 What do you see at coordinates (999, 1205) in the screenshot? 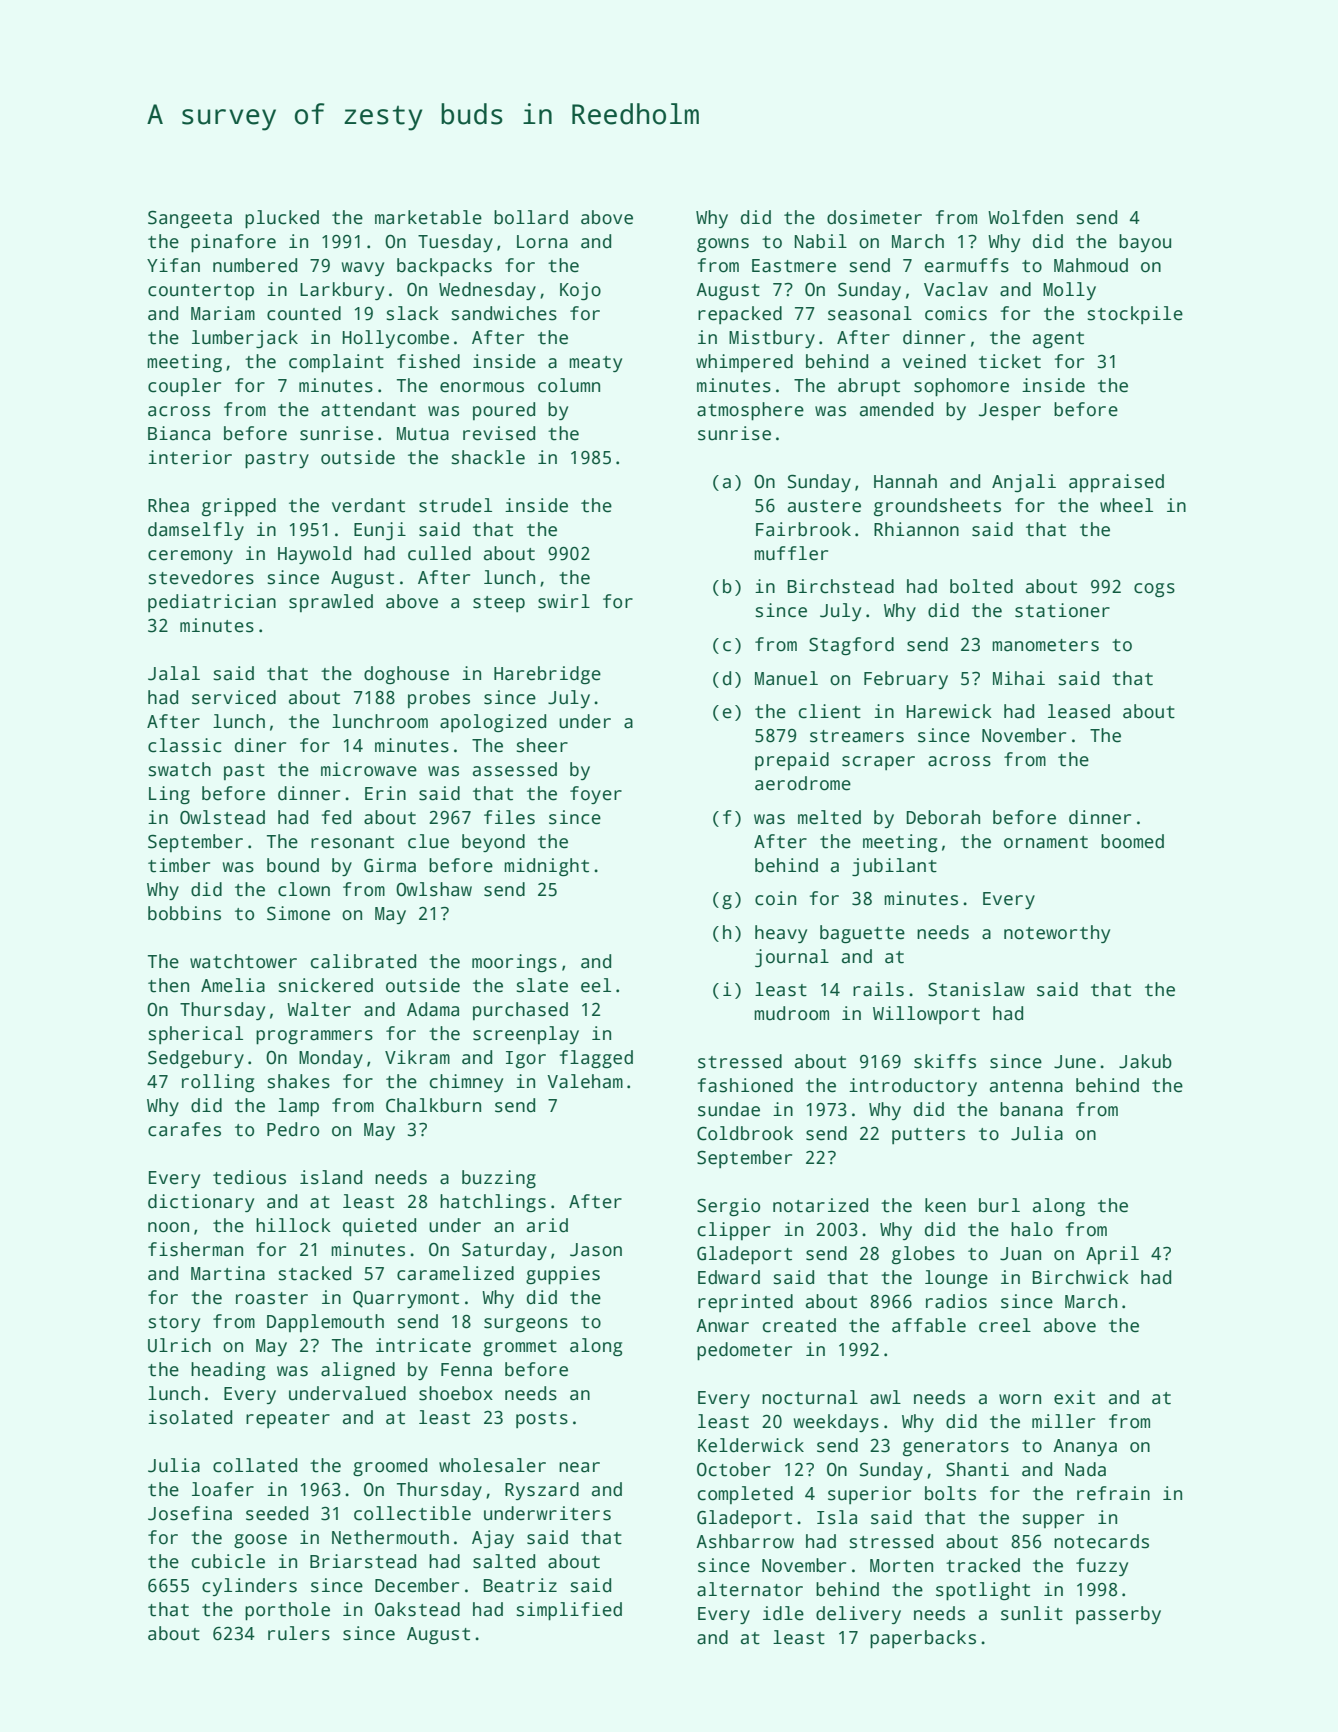
I see `burl` at bounding box center [999, 1205].
